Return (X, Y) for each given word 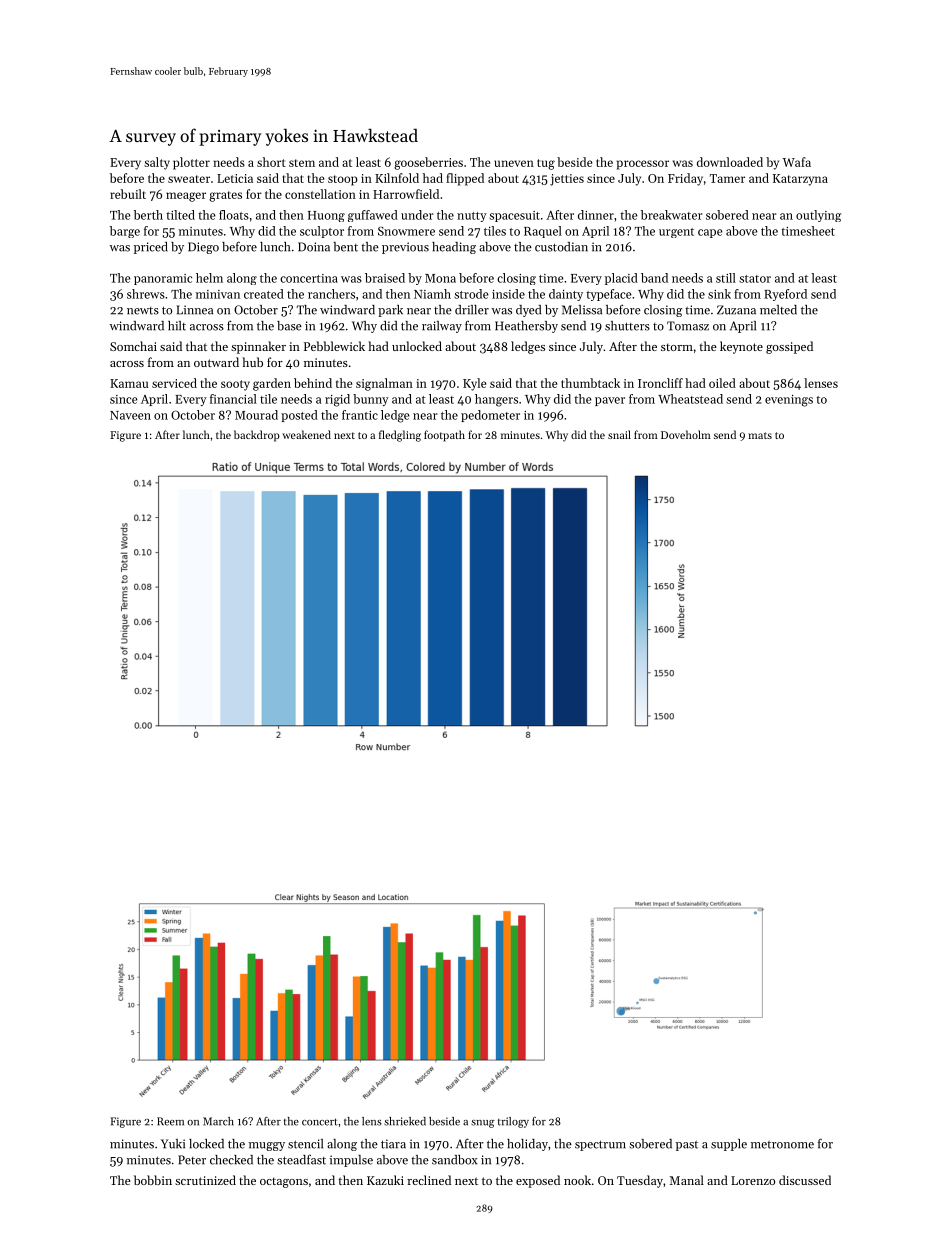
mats (760, 435)
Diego (203, 248)
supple (729, 1145)
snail (619, 434)
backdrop (257, 436)
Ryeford (785, 295)
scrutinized (205, 1180)
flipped (465, 179)
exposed (538, 1181)
